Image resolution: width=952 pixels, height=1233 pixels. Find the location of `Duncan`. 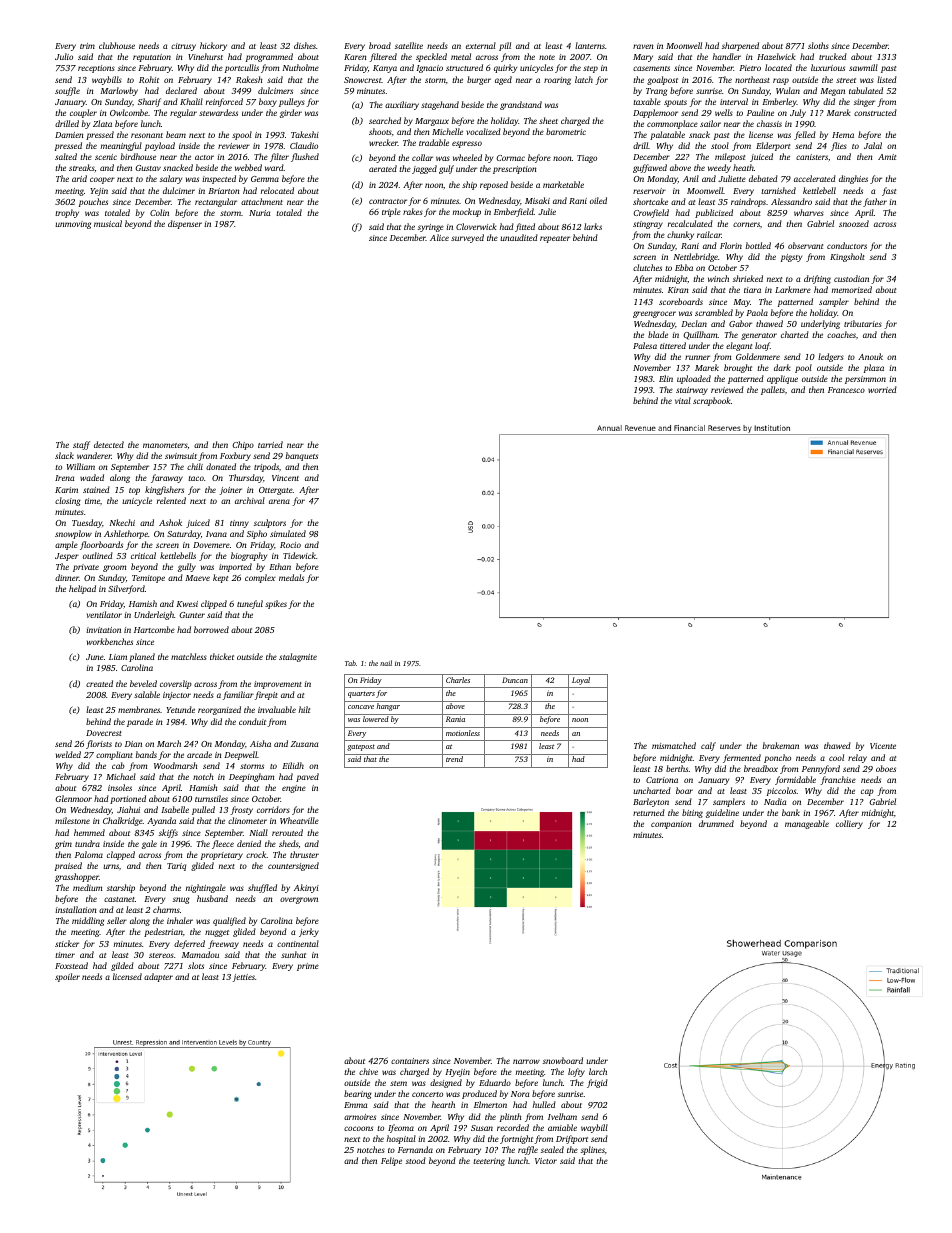

Duncan is located at coordinates (515, 680).
